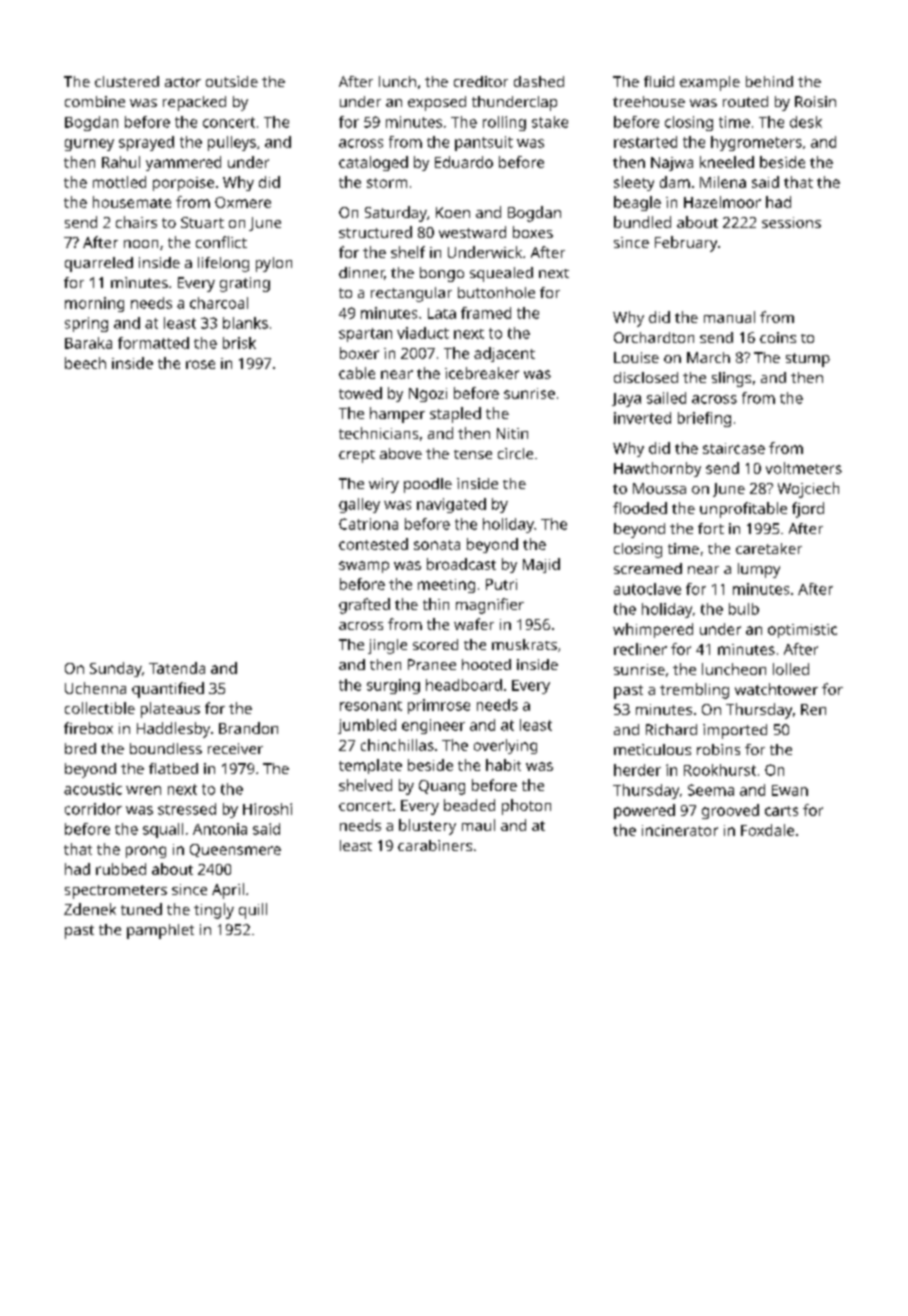  Describe the element at coordinates (640, 649) in the image. I see `recliner` at that location.
